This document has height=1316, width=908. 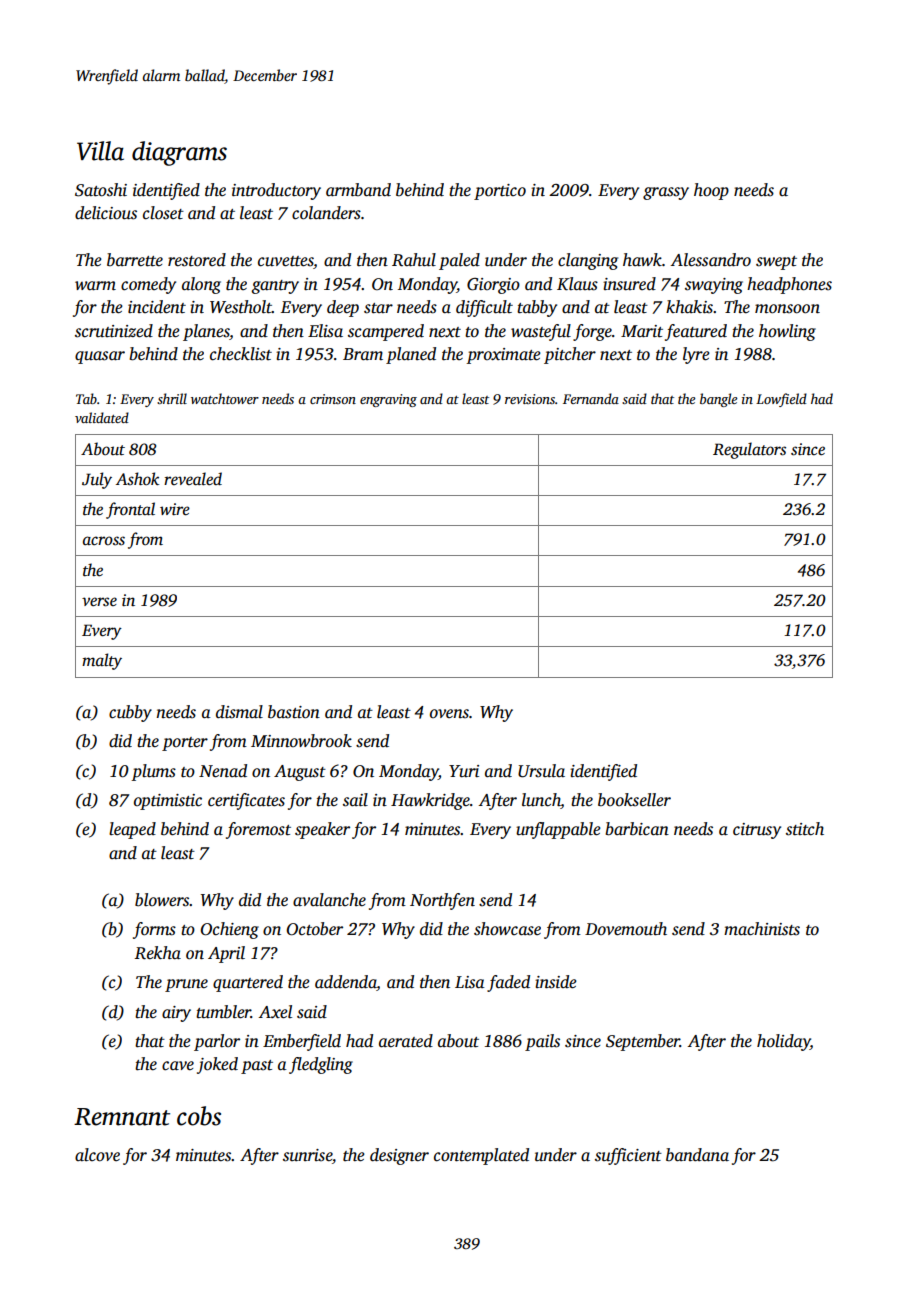 What do you see at coordinates (666, 193) in the document?
I see `grassy` at bounding box center [666, 193].
